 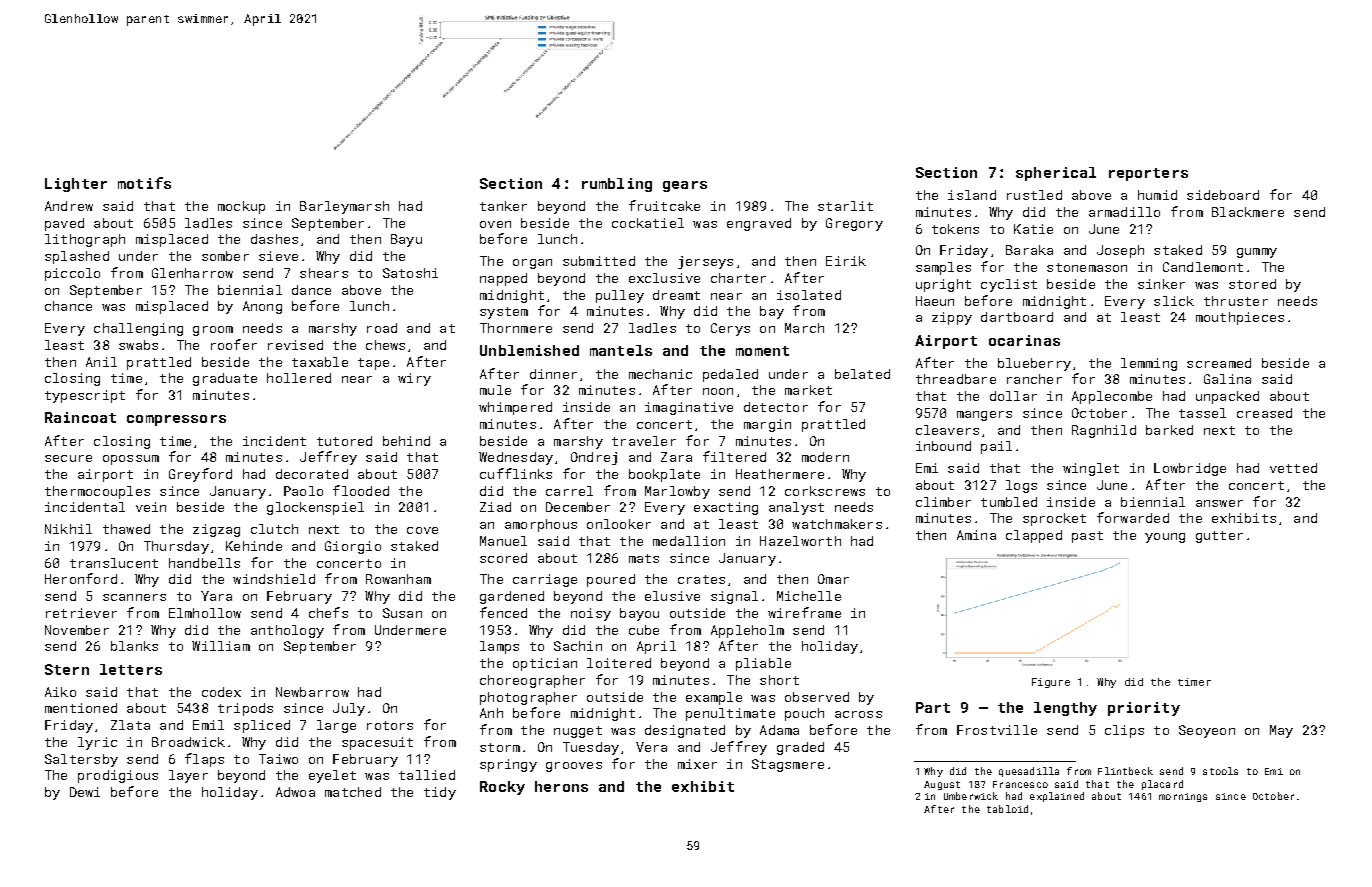 I want to click on Frostville, so click(x=997, y=730).
